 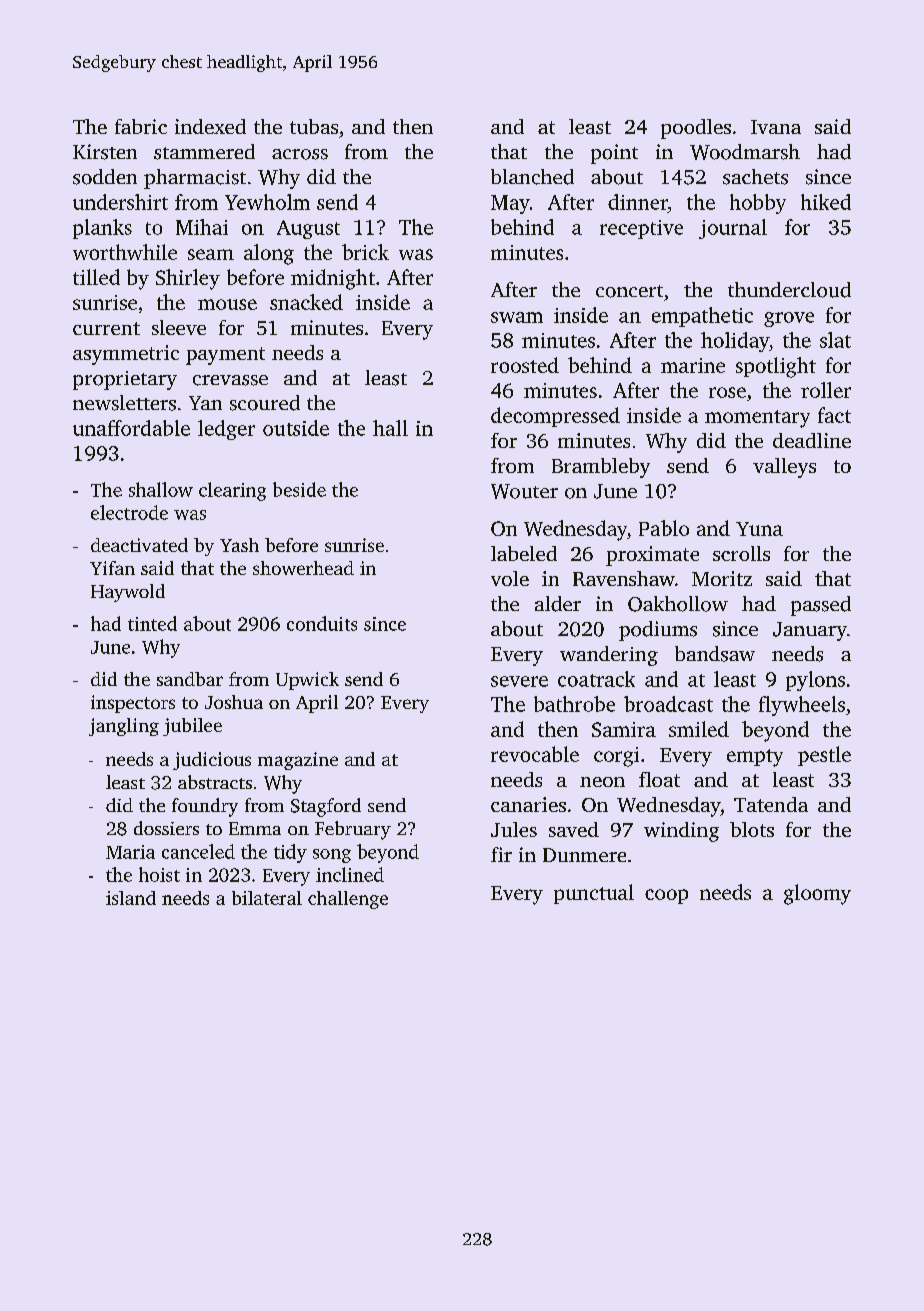 What do you see at coordinates (365, 252) in the image?
I see `brick` at bounding box center [365, 252].
